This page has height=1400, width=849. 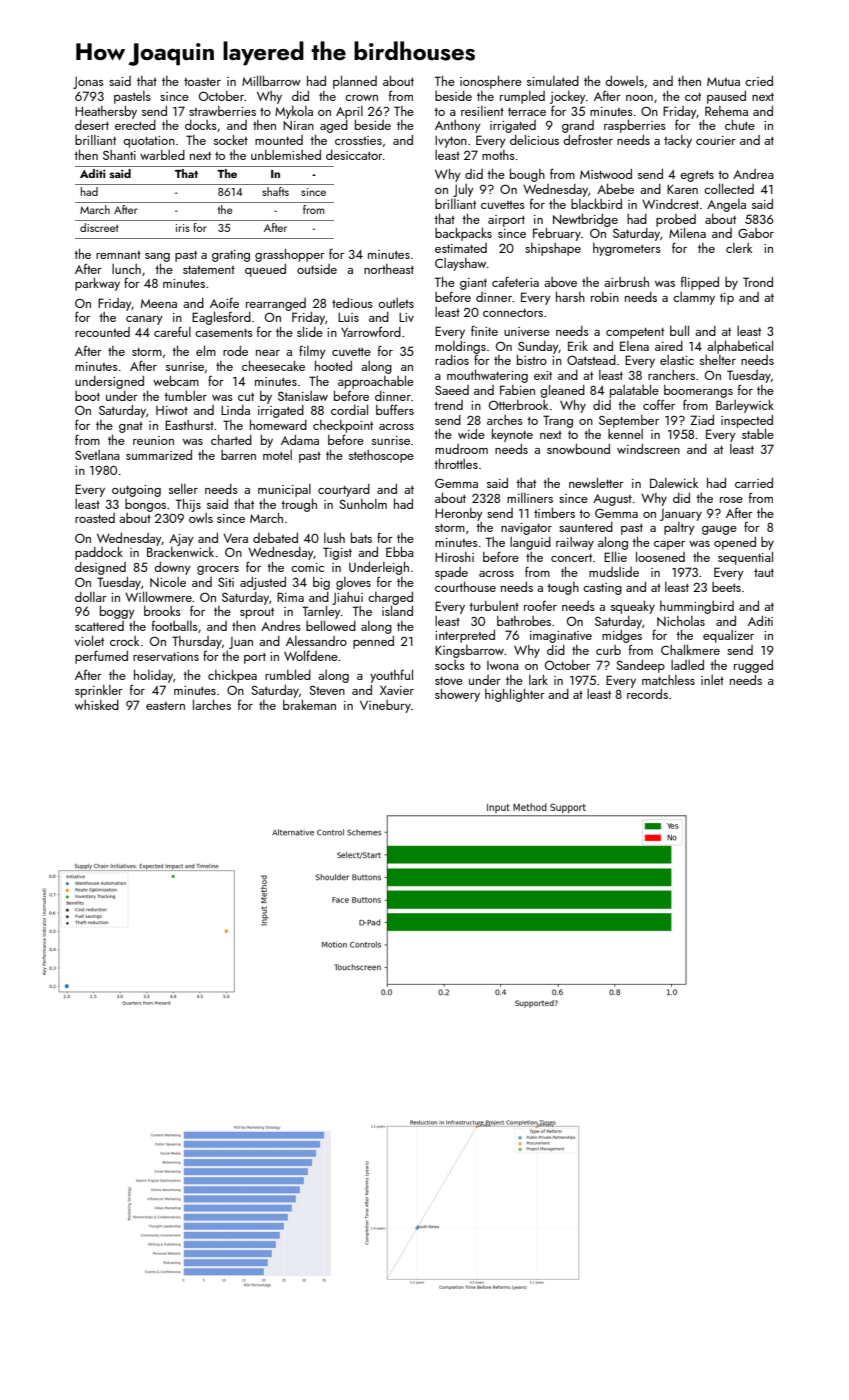 I want to click on eastern, so click(x=165, y=706).
